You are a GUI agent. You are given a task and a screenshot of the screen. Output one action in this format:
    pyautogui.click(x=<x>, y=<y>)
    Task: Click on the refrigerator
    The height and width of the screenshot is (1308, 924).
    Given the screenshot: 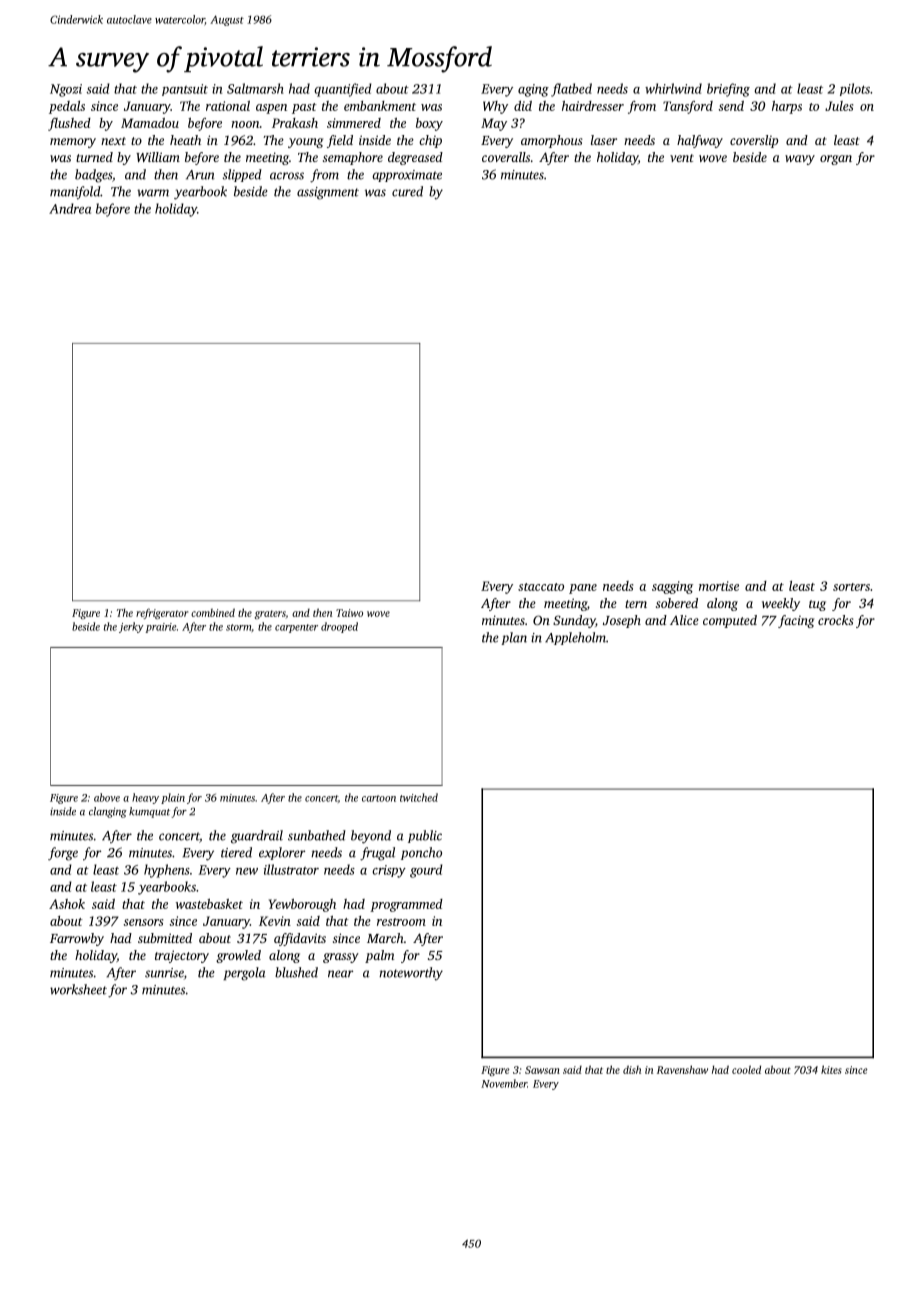 What is the action you would take?
    pyautogui.click(x=162, y=613)
